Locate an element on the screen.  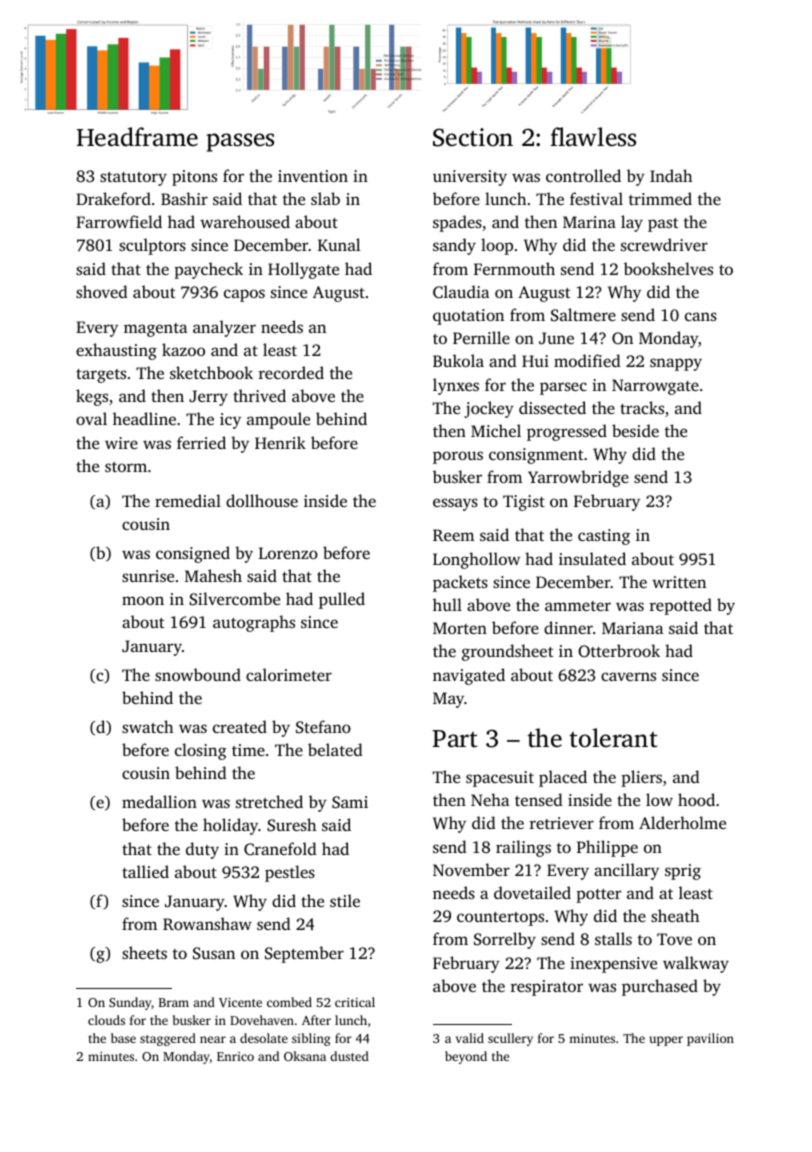
essays is located at coordinates (455, 504).
